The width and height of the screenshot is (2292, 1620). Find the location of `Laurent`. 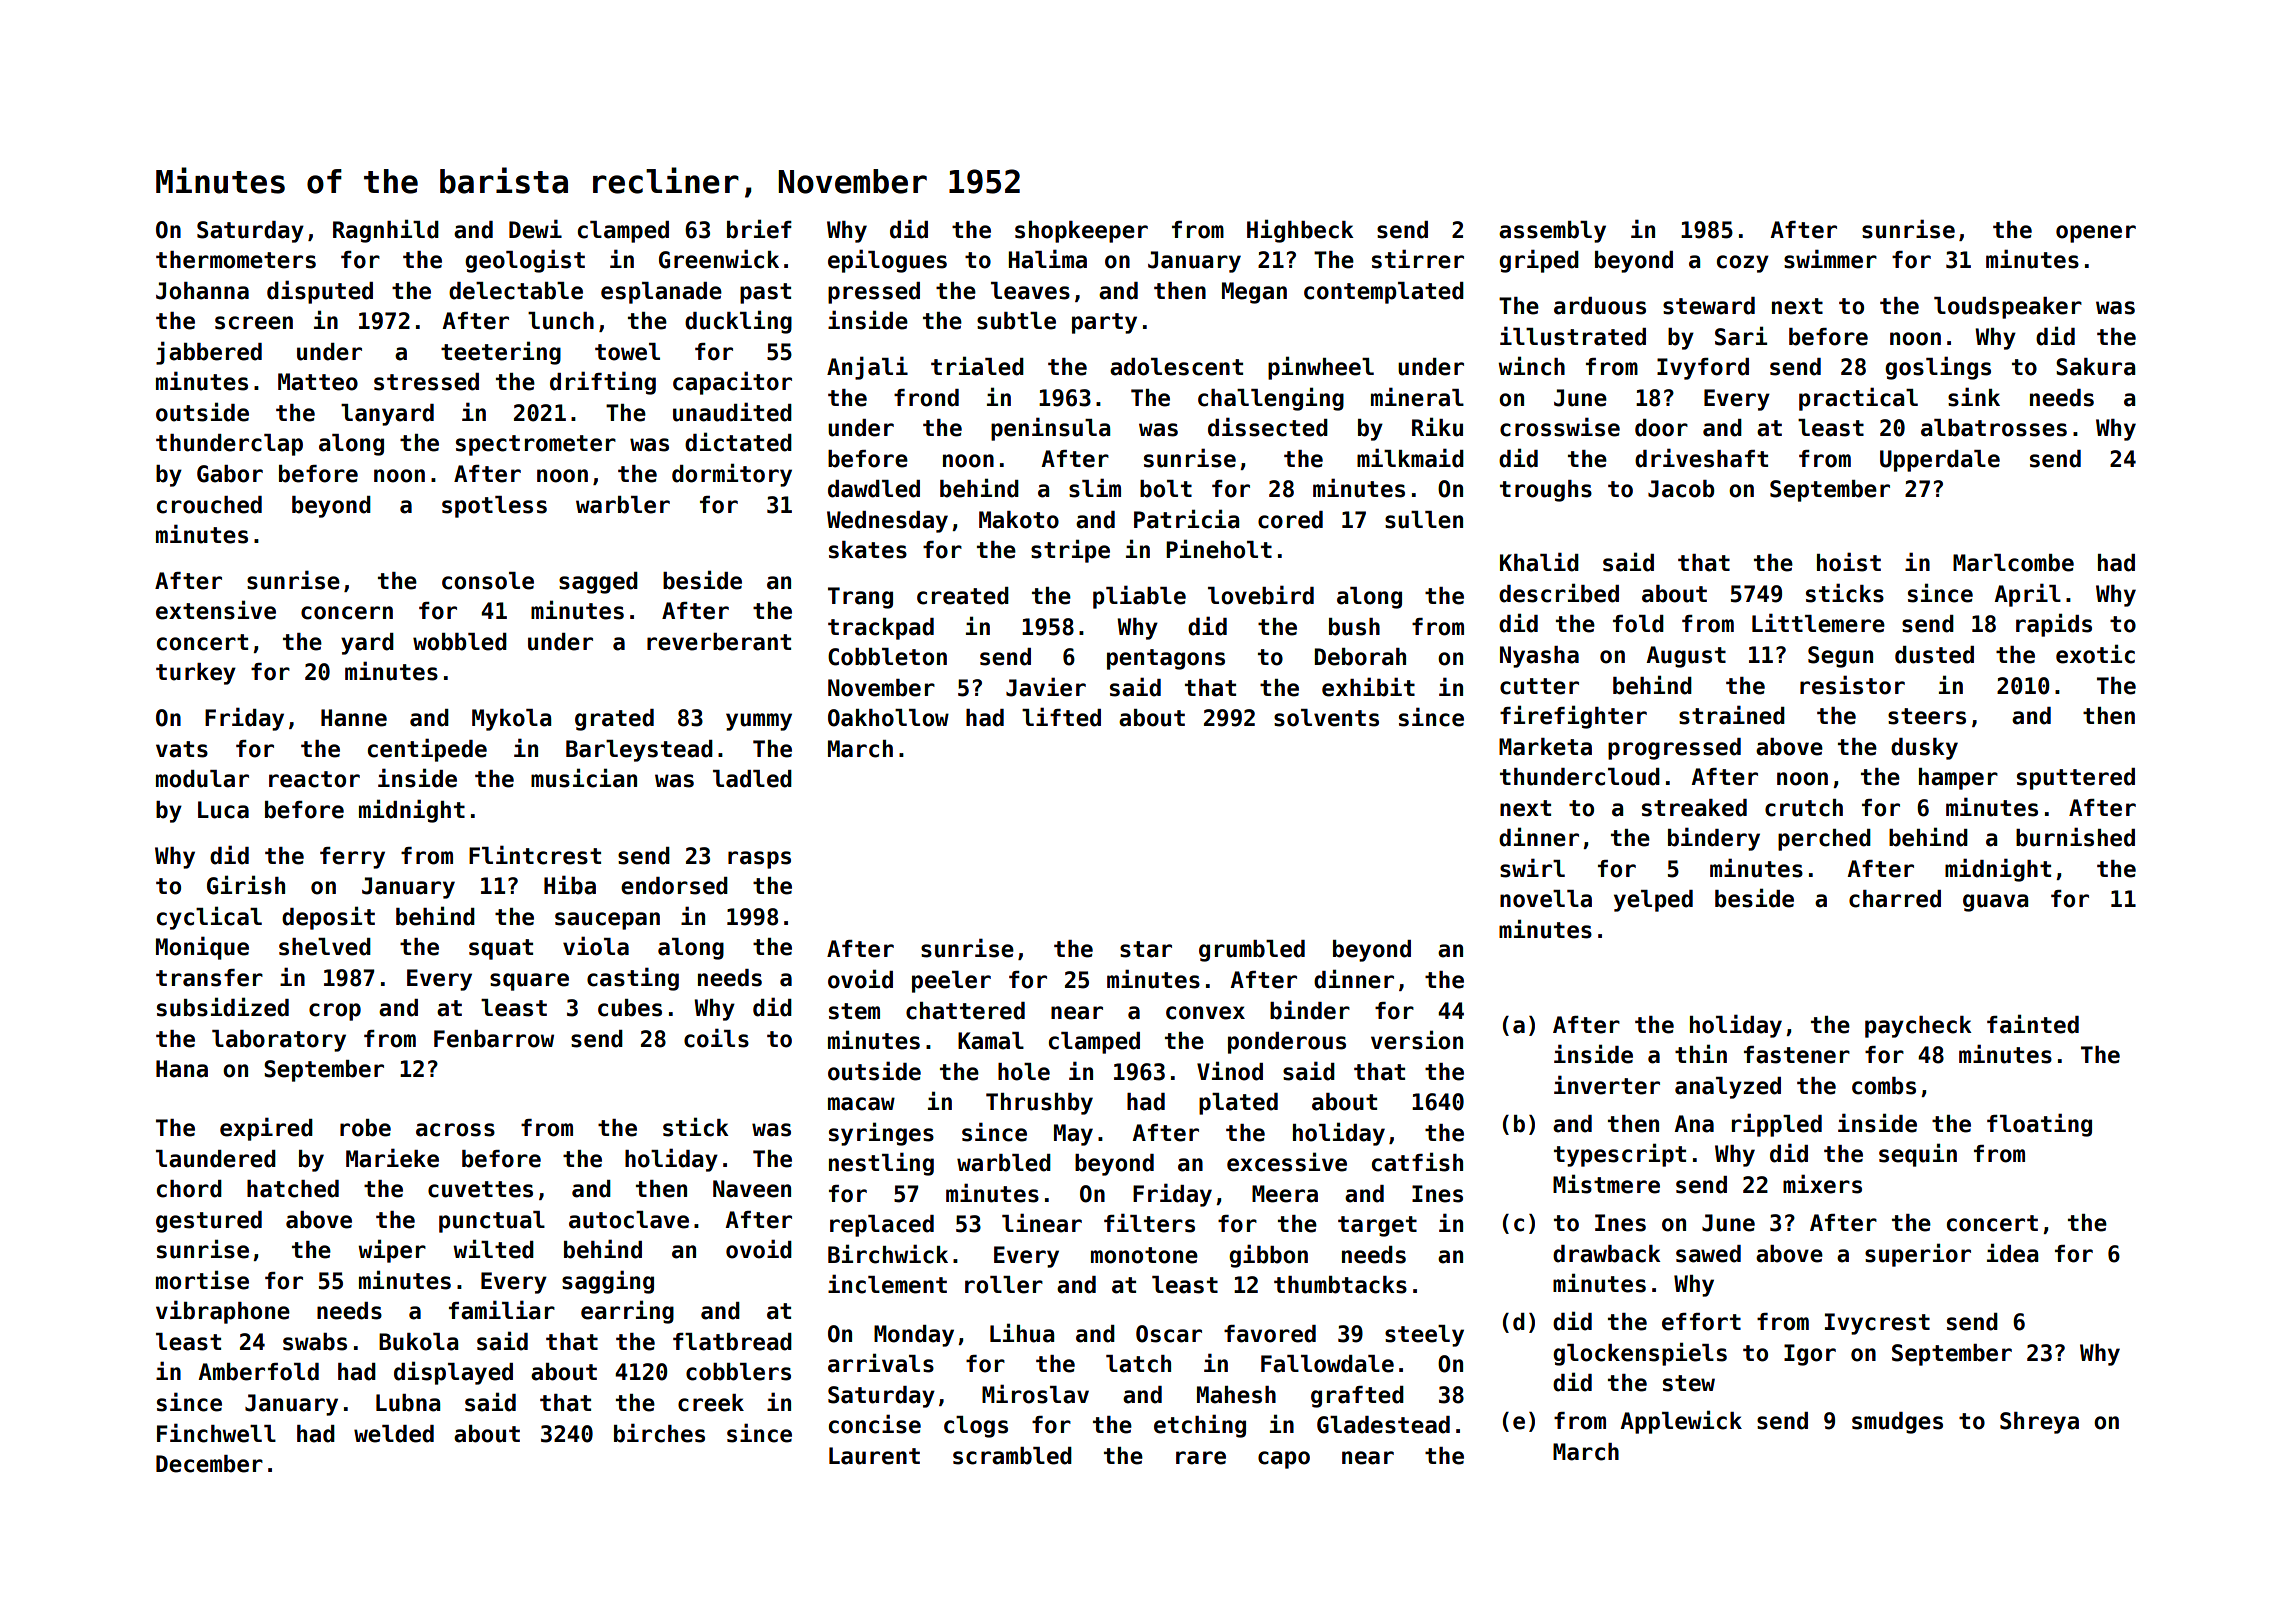

Laurent is located at coordinates (874, 1456).
